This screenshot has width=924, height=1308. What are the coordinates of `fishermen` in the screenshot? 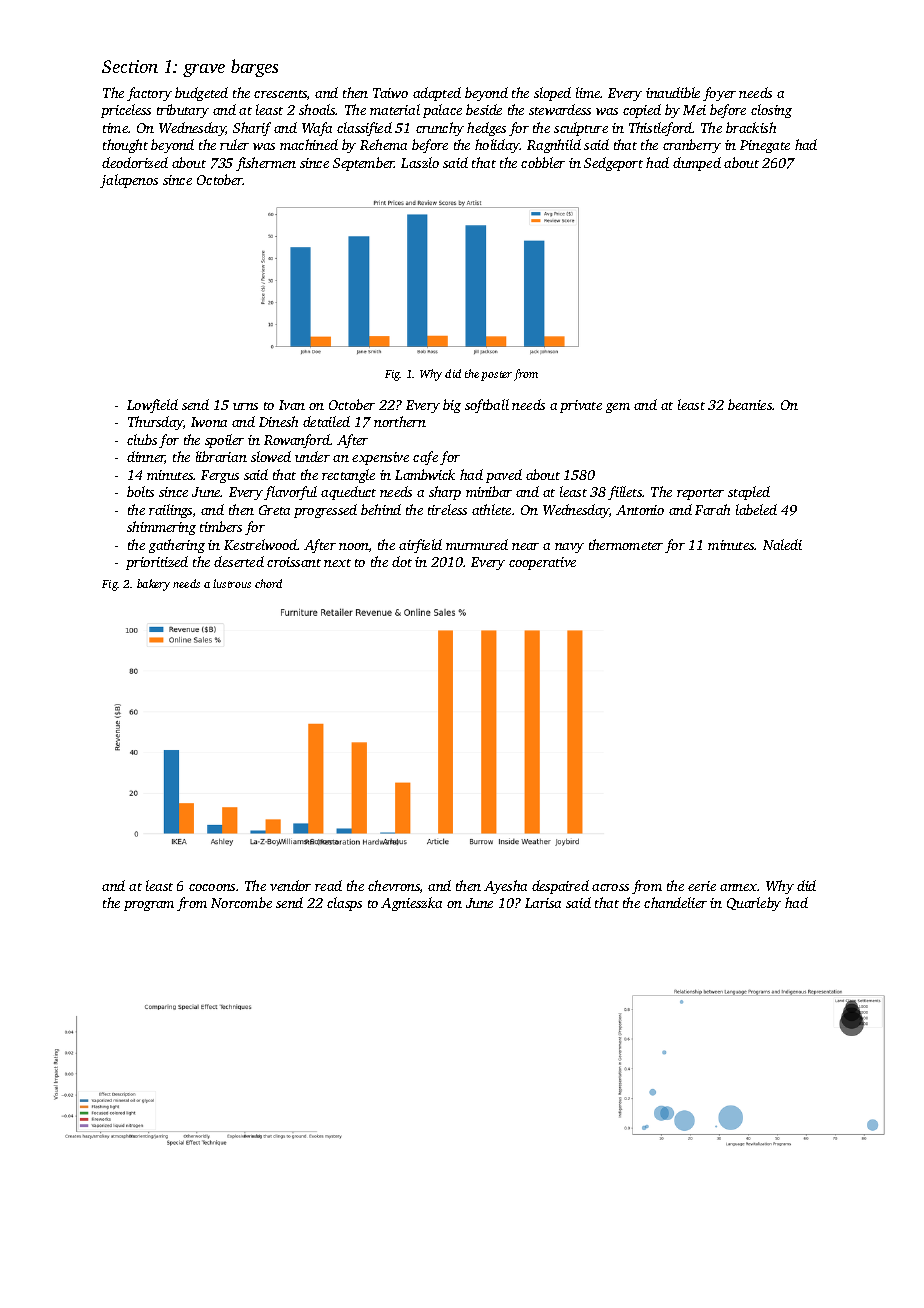 It's located at (266, 164).
